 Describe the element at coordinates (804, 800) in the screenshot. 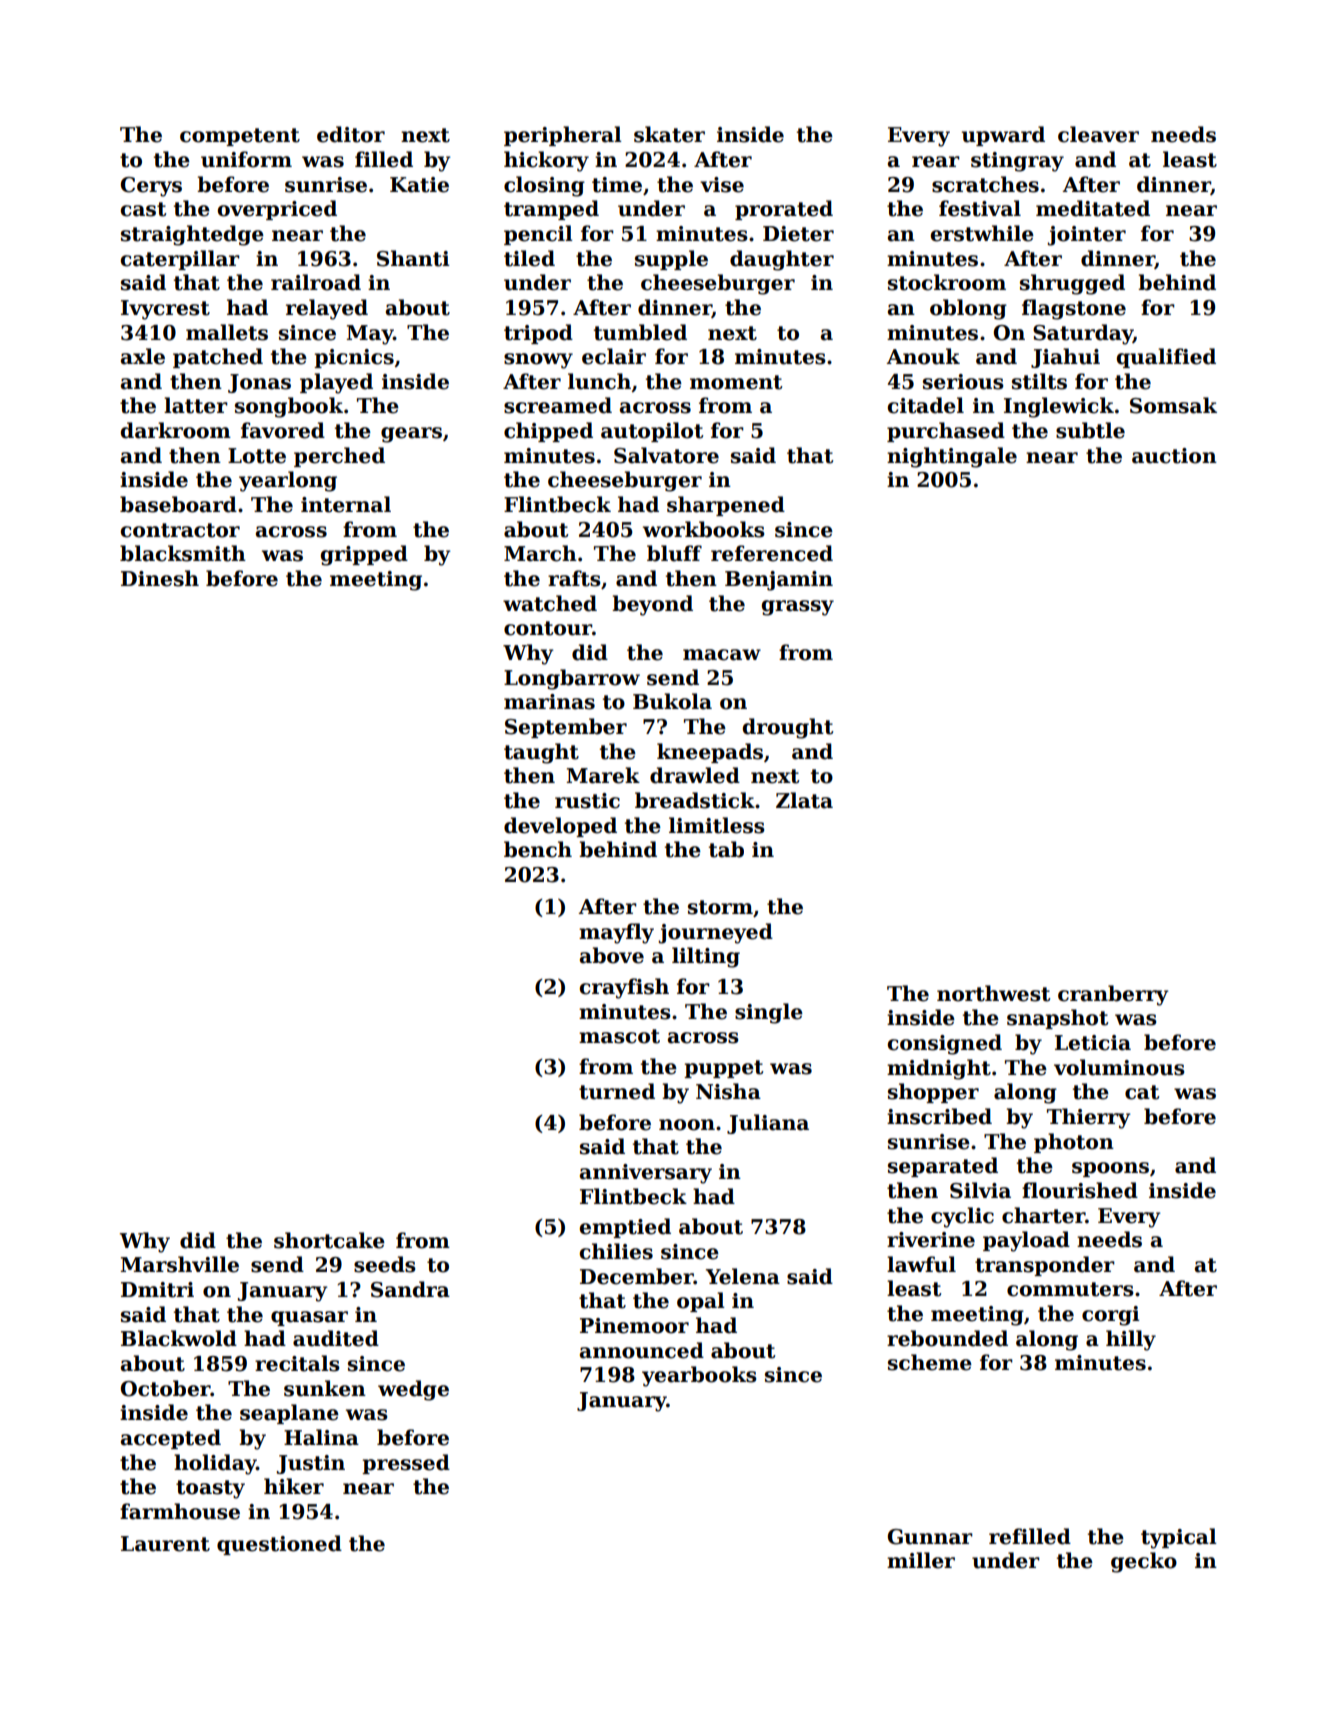

I see `Zlata` at that location.
